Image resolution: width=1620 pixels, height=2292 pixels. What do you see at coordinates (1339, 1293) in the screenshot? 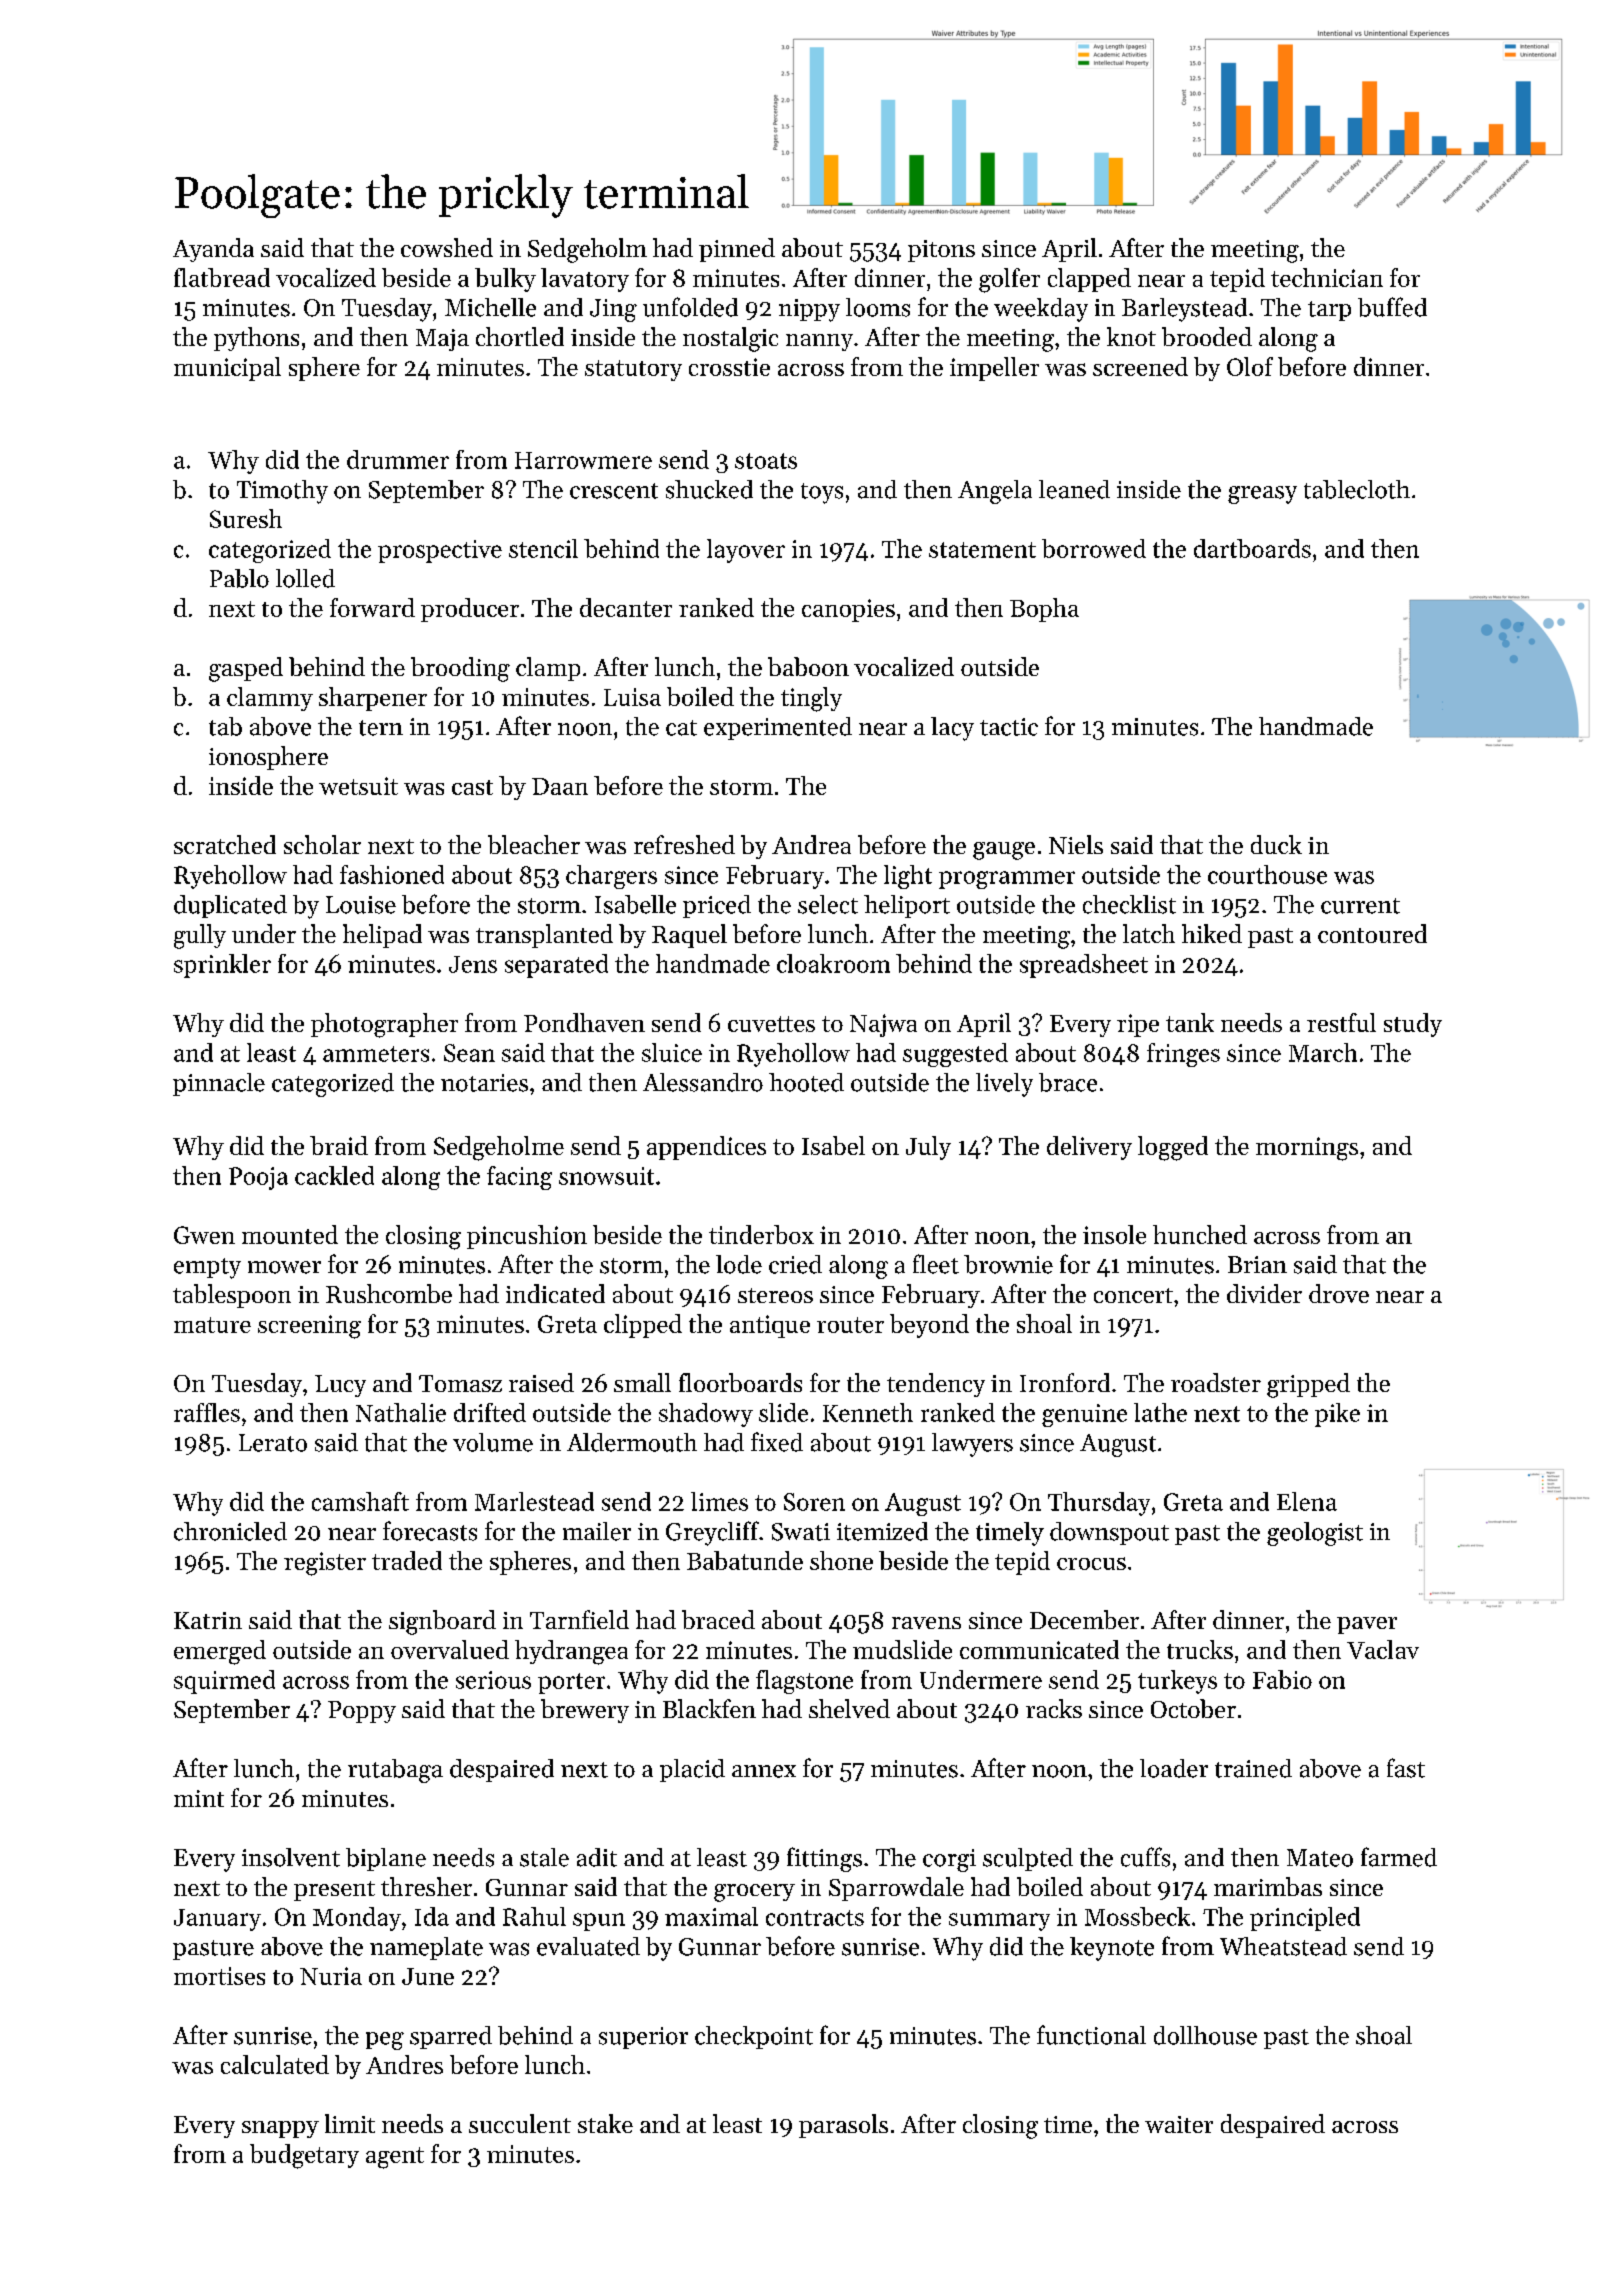
I see `drove` at bounding box center [1339, 1293].
